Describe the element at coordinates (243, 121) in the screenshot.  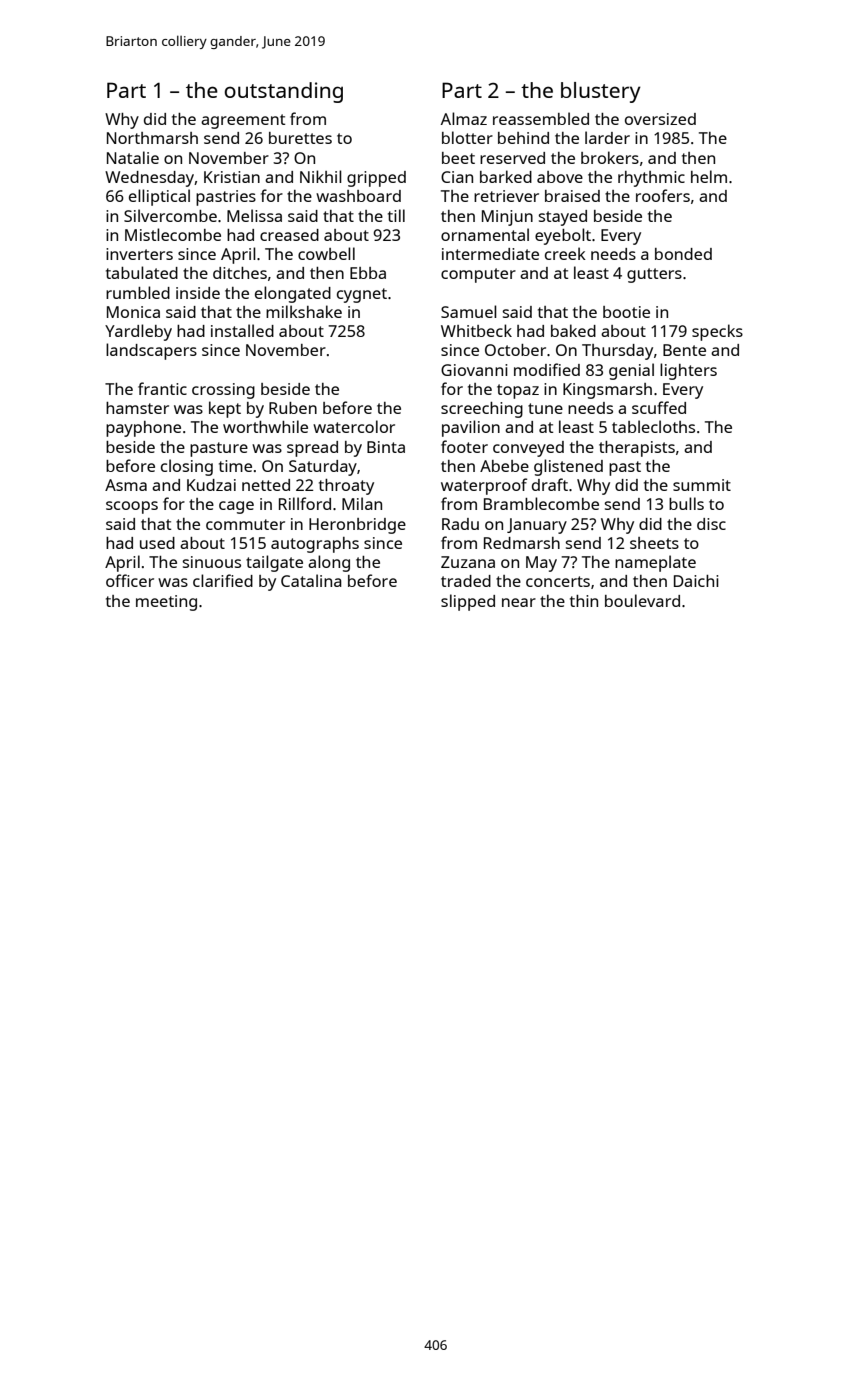
I see `agreement` at that location.
